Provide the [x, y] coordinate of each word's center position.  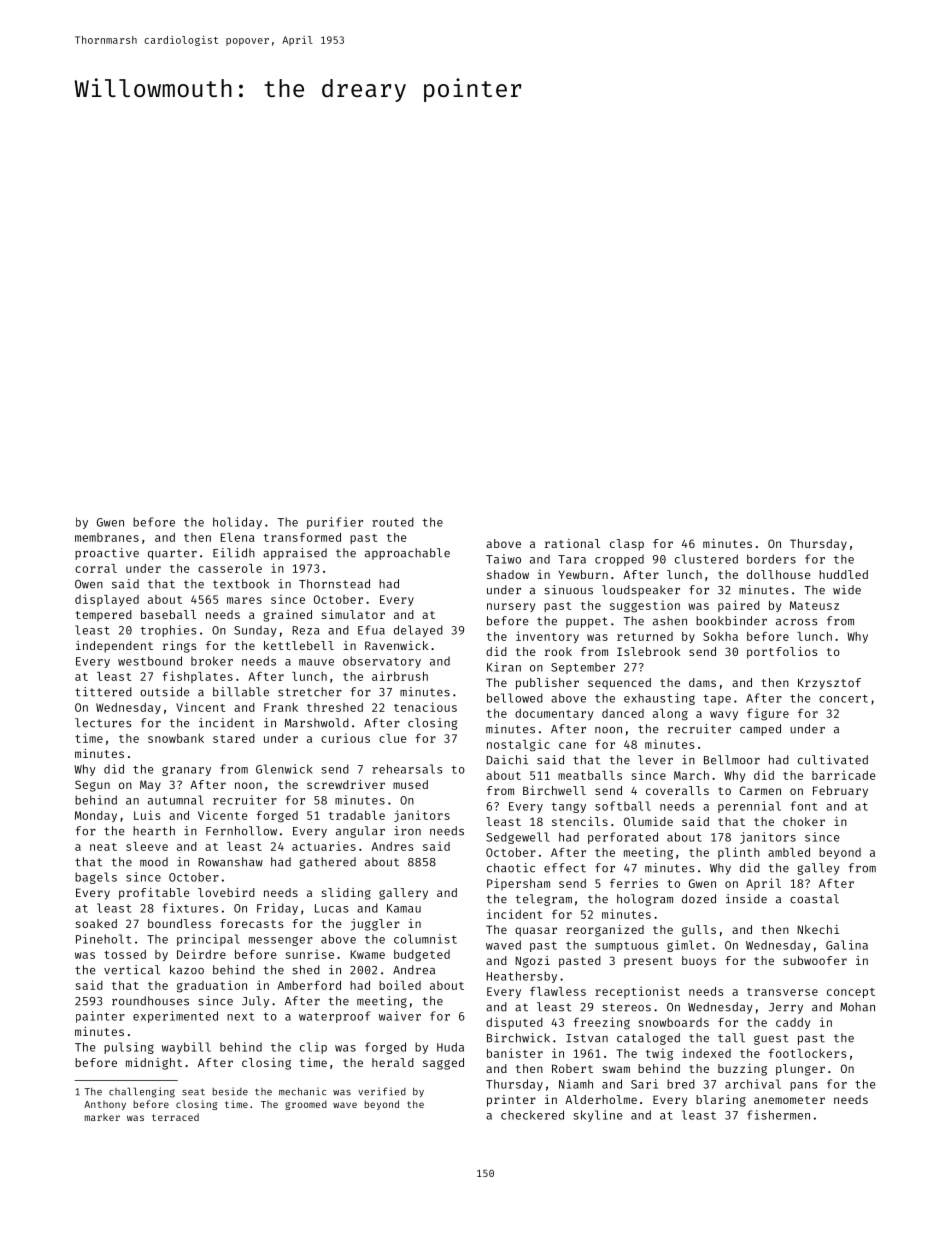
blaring [721, 1101]
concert [843, 698]
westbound [150, 661]
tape [717, 699]
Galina [847, 945]
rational [572, 543]
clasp [627, 545]
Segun [92, 786]
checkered [532, 1115]
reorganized [605, 931]
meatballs [590, 775]
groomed [306, 1105]
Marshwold [317, 723]
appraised [295, 554]
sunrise [310, 954]
